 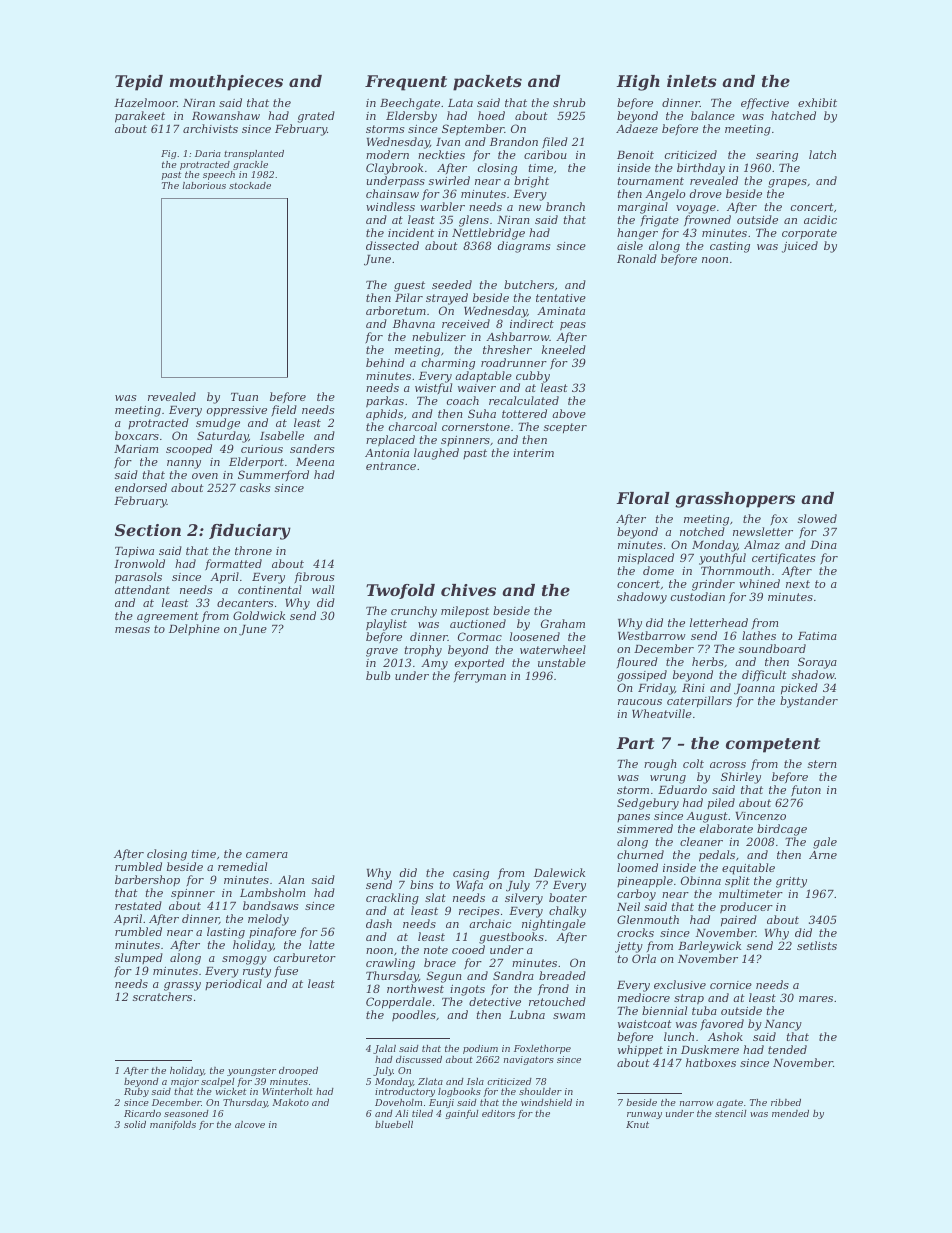 What do you see at coordinates (436, 454) in the image?
I see `laughed` at bounding box center [436, 454].
